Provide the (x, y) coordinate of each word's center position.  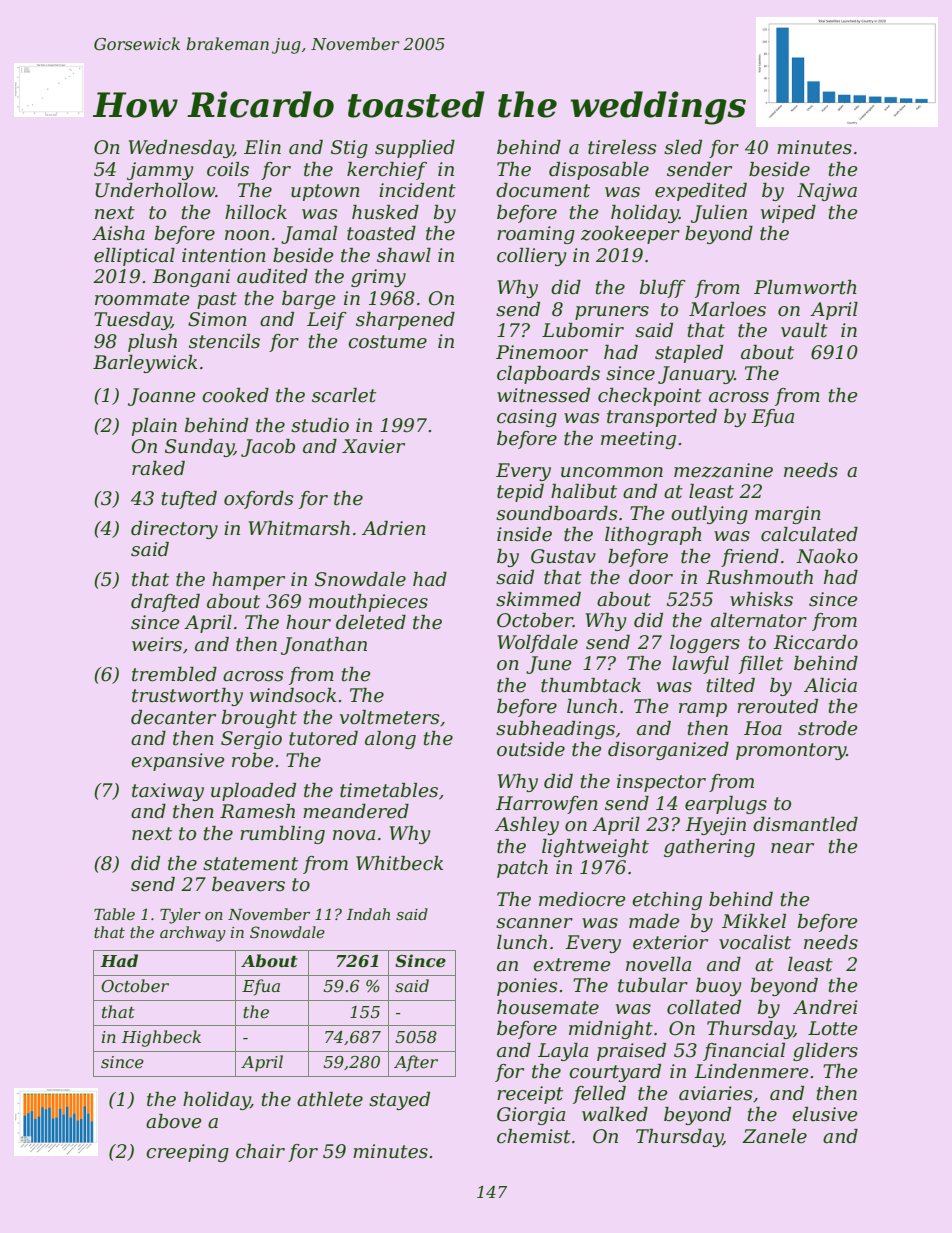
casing (527, 418)
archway (193, 934)
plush (152, 343)
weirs (157, 644)
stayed (399, 1101)
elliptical (134, 257)
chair (260, 1151)
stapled (689, 354)
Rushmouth (759, 577)
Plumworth (805, 287)
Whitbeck (400, 863)
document (543, 190)
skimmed (538, 599)
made (654, 921)
